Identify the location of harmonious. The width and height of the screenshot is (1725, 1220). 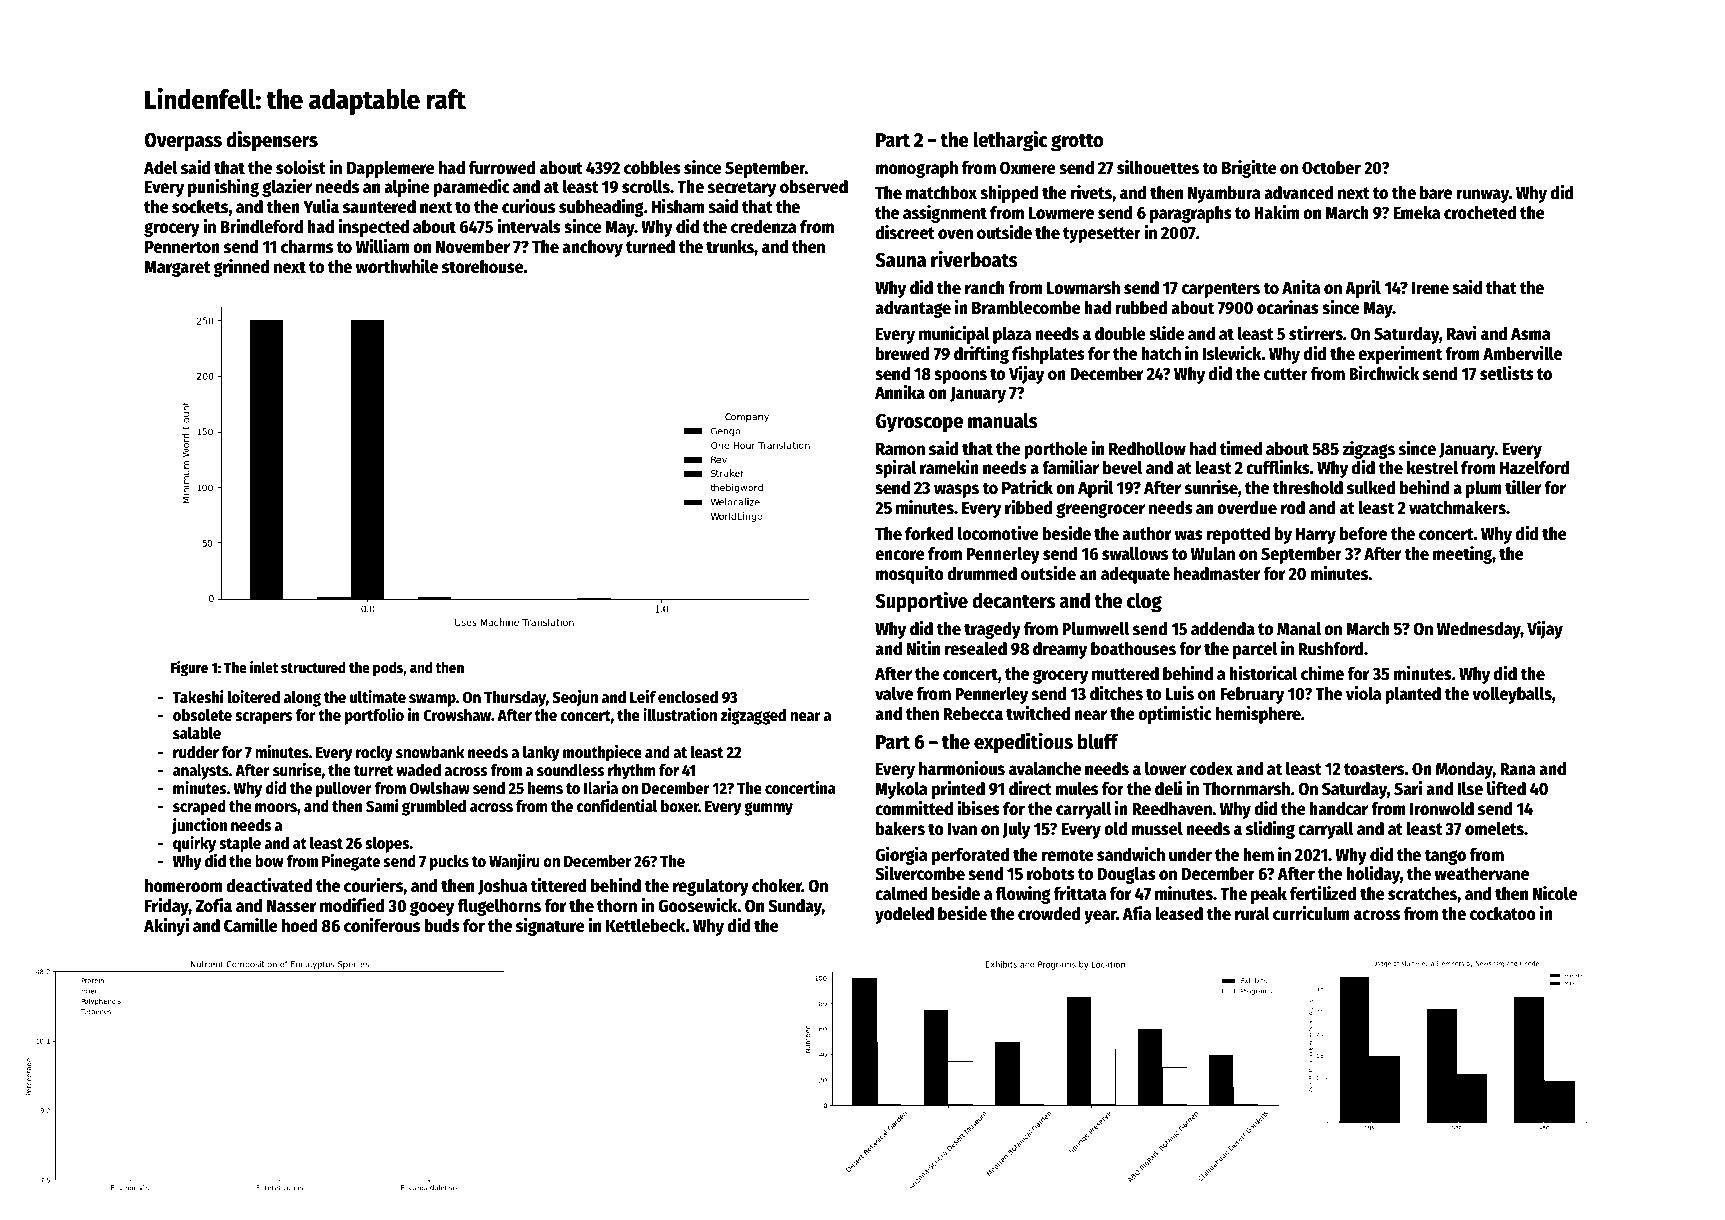
(962, 768).
